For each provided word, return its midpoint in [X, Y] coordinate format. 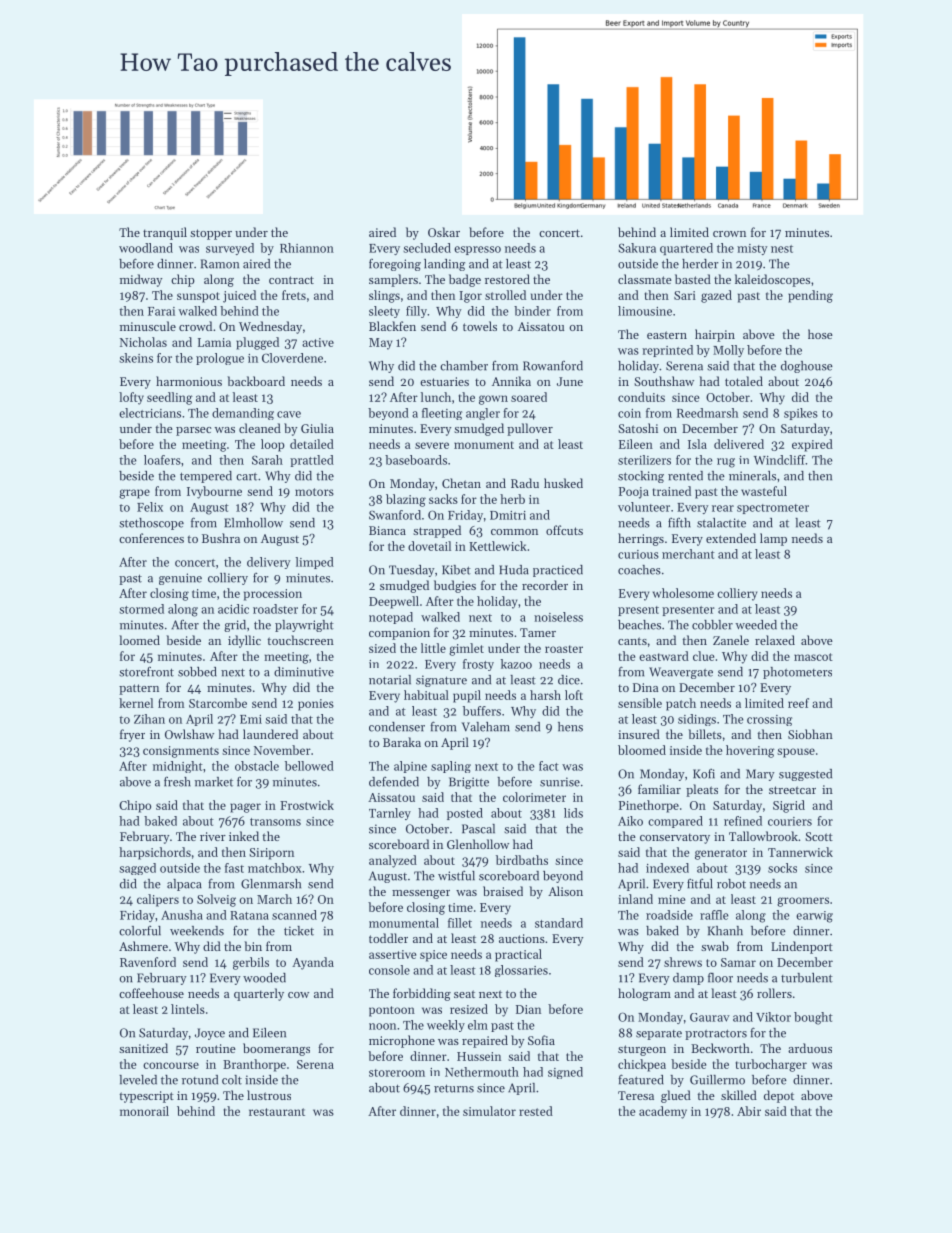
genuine [180, 579]
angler [483, 414]
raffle [714, 915]
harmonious [189, 381]
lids [573, 813]
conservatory [675, 838]
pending [810, 296]
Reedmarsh [707, 413]
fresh [177, 782]
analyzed [393, 861]
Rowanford [553, 366]
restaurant [277, 1112]
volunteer [644, 507]
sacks [443, 499]
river [213, 836]
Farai [161, 311]
